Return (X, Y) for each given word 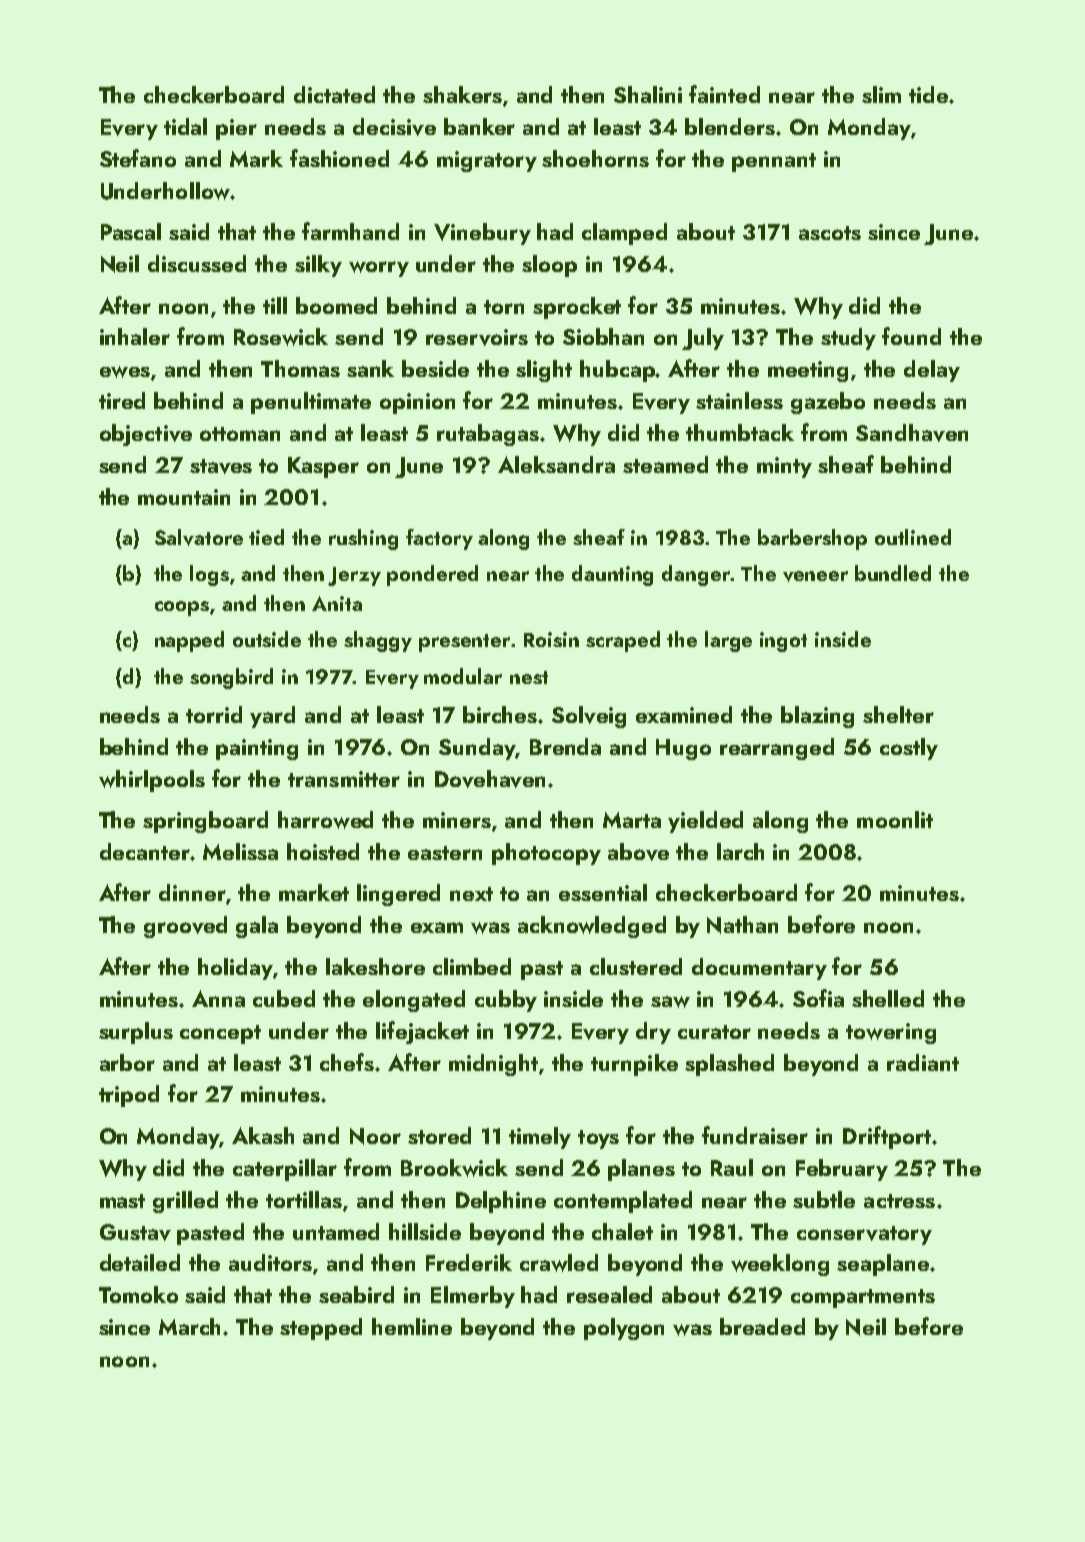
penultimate (311, 403)
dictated (334, 94)
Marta (632, 820)
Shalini (648, 94)
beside (435, 368)
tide (928, 94)
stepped (321, 1329)
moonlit (895, 819)
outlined (913, 537)
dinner (192, 892)
